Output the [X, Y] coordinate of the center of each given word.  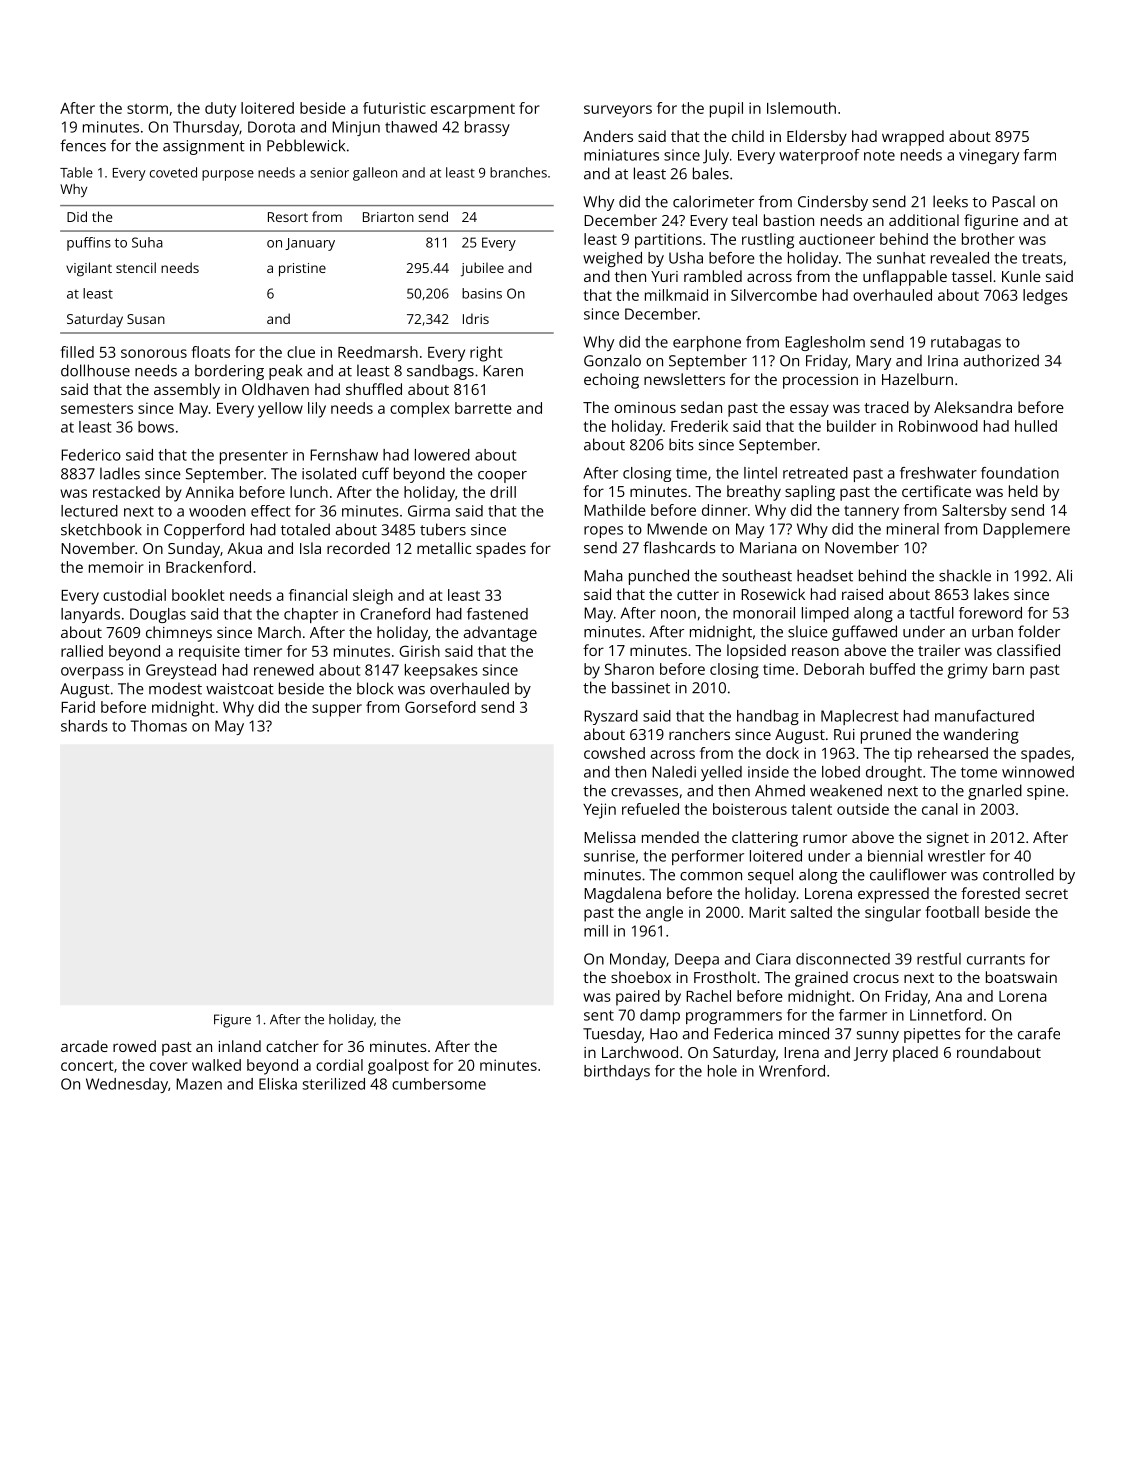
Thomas [159, 726]
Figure [232, 1021]
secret [1047, 894]
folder [1039, 631]
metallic [444, 548]
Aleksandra [973, 407]
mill [596, 931]
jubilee [482, 269]
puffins [89, 244]
